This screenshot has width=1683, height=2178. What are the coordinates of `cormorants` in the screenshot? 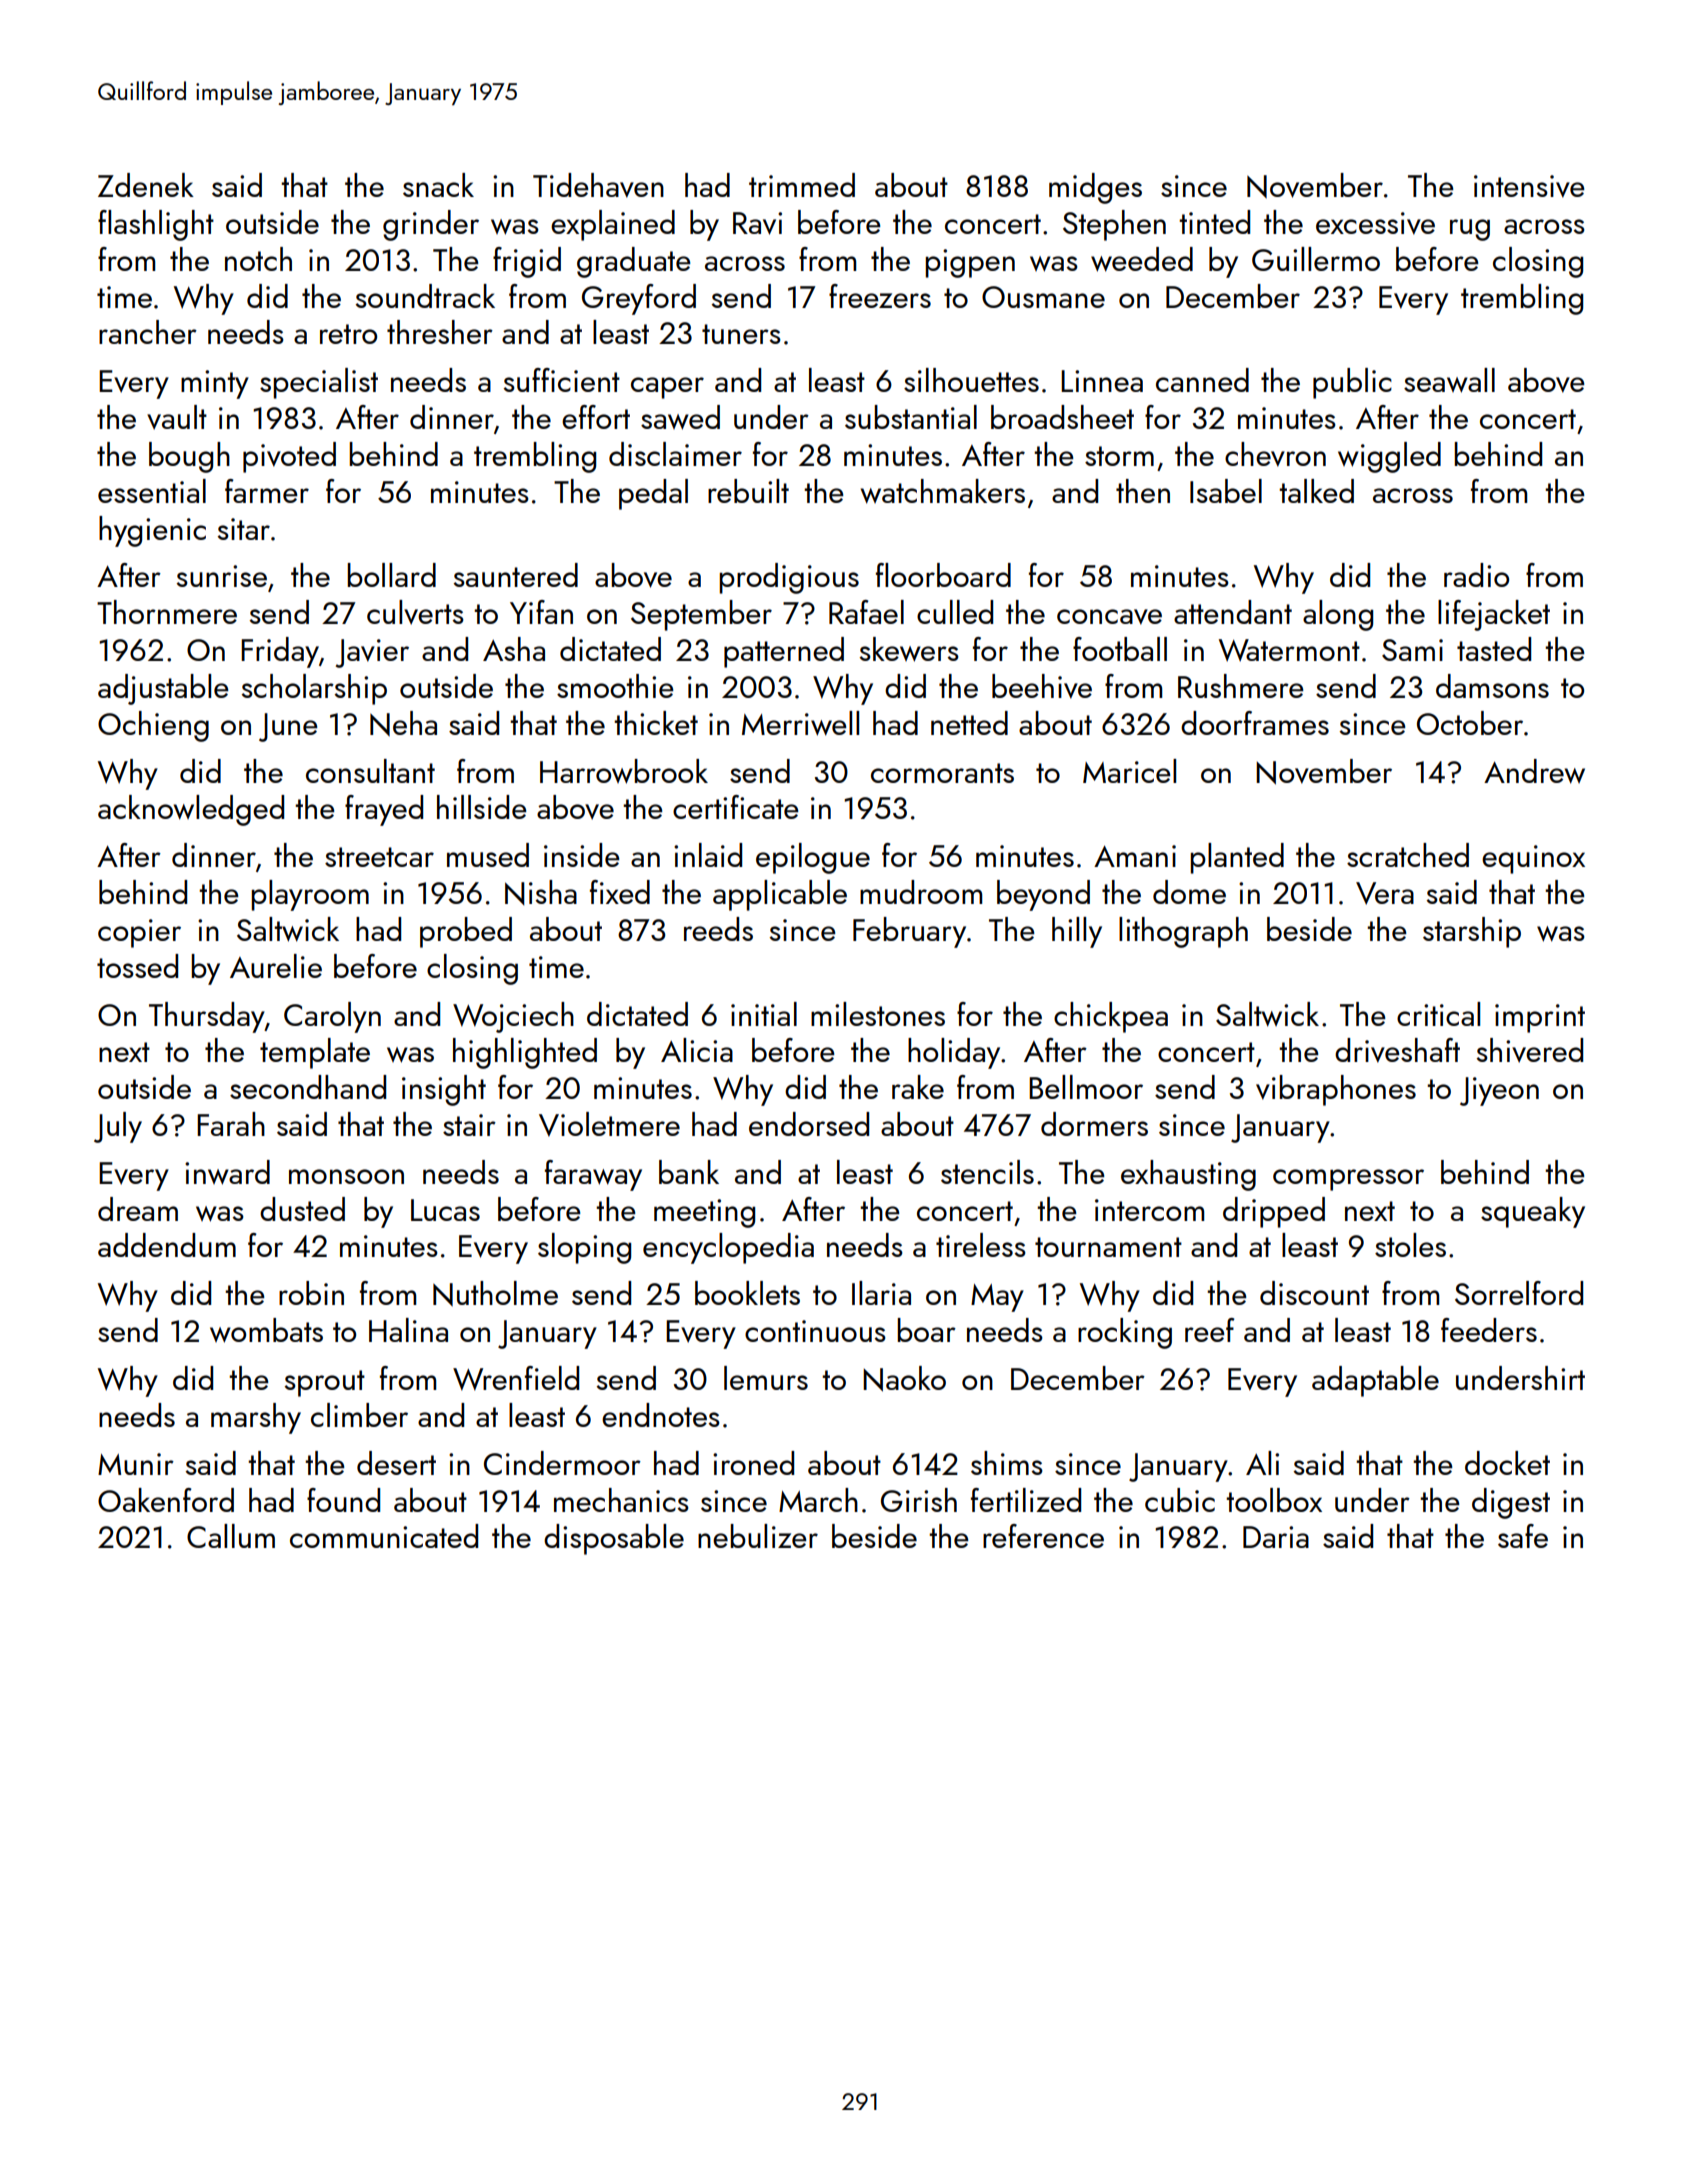 It's located at (942, 773).
